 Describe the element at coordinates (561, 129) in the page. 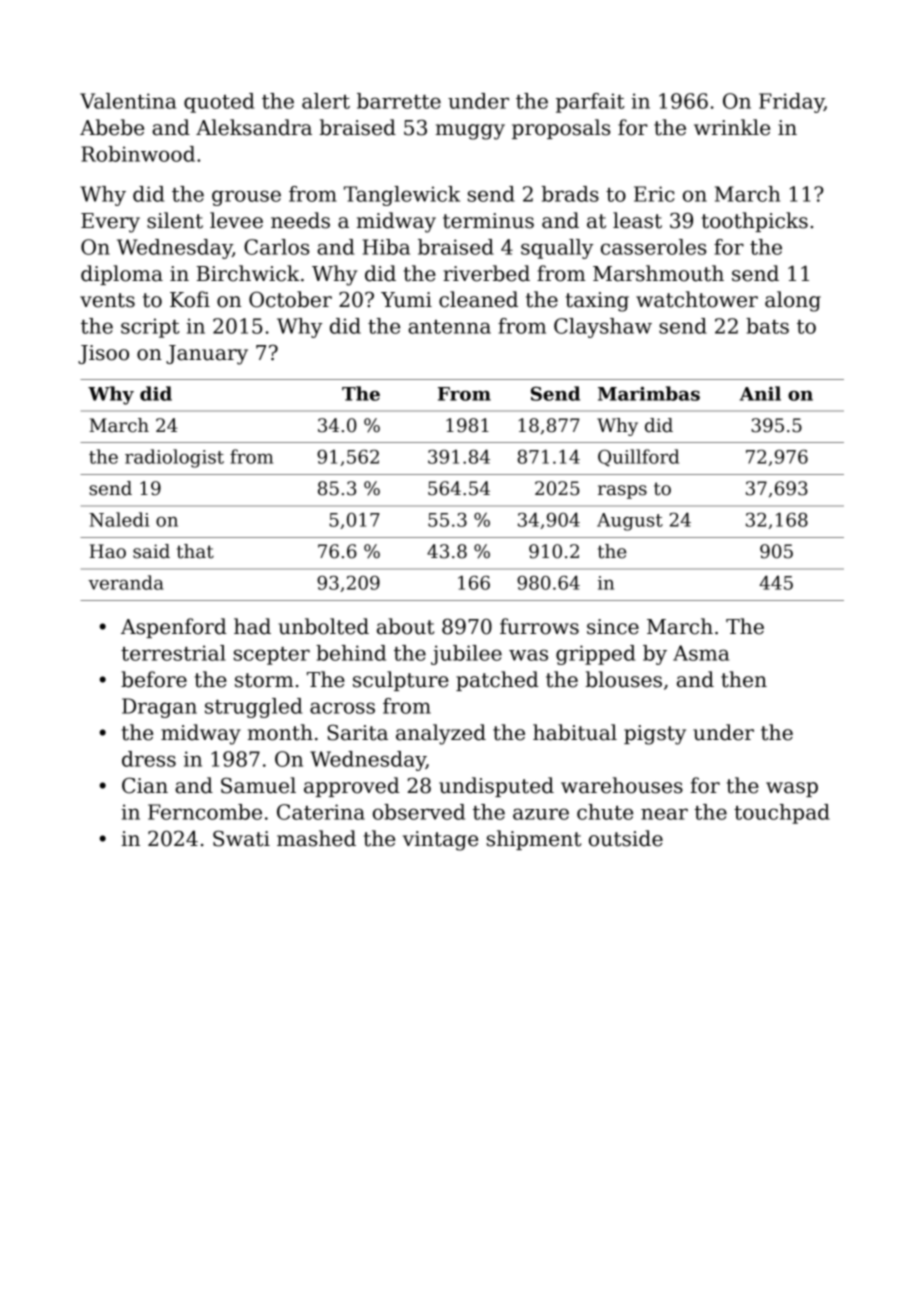

I see `proposals` at that location.
